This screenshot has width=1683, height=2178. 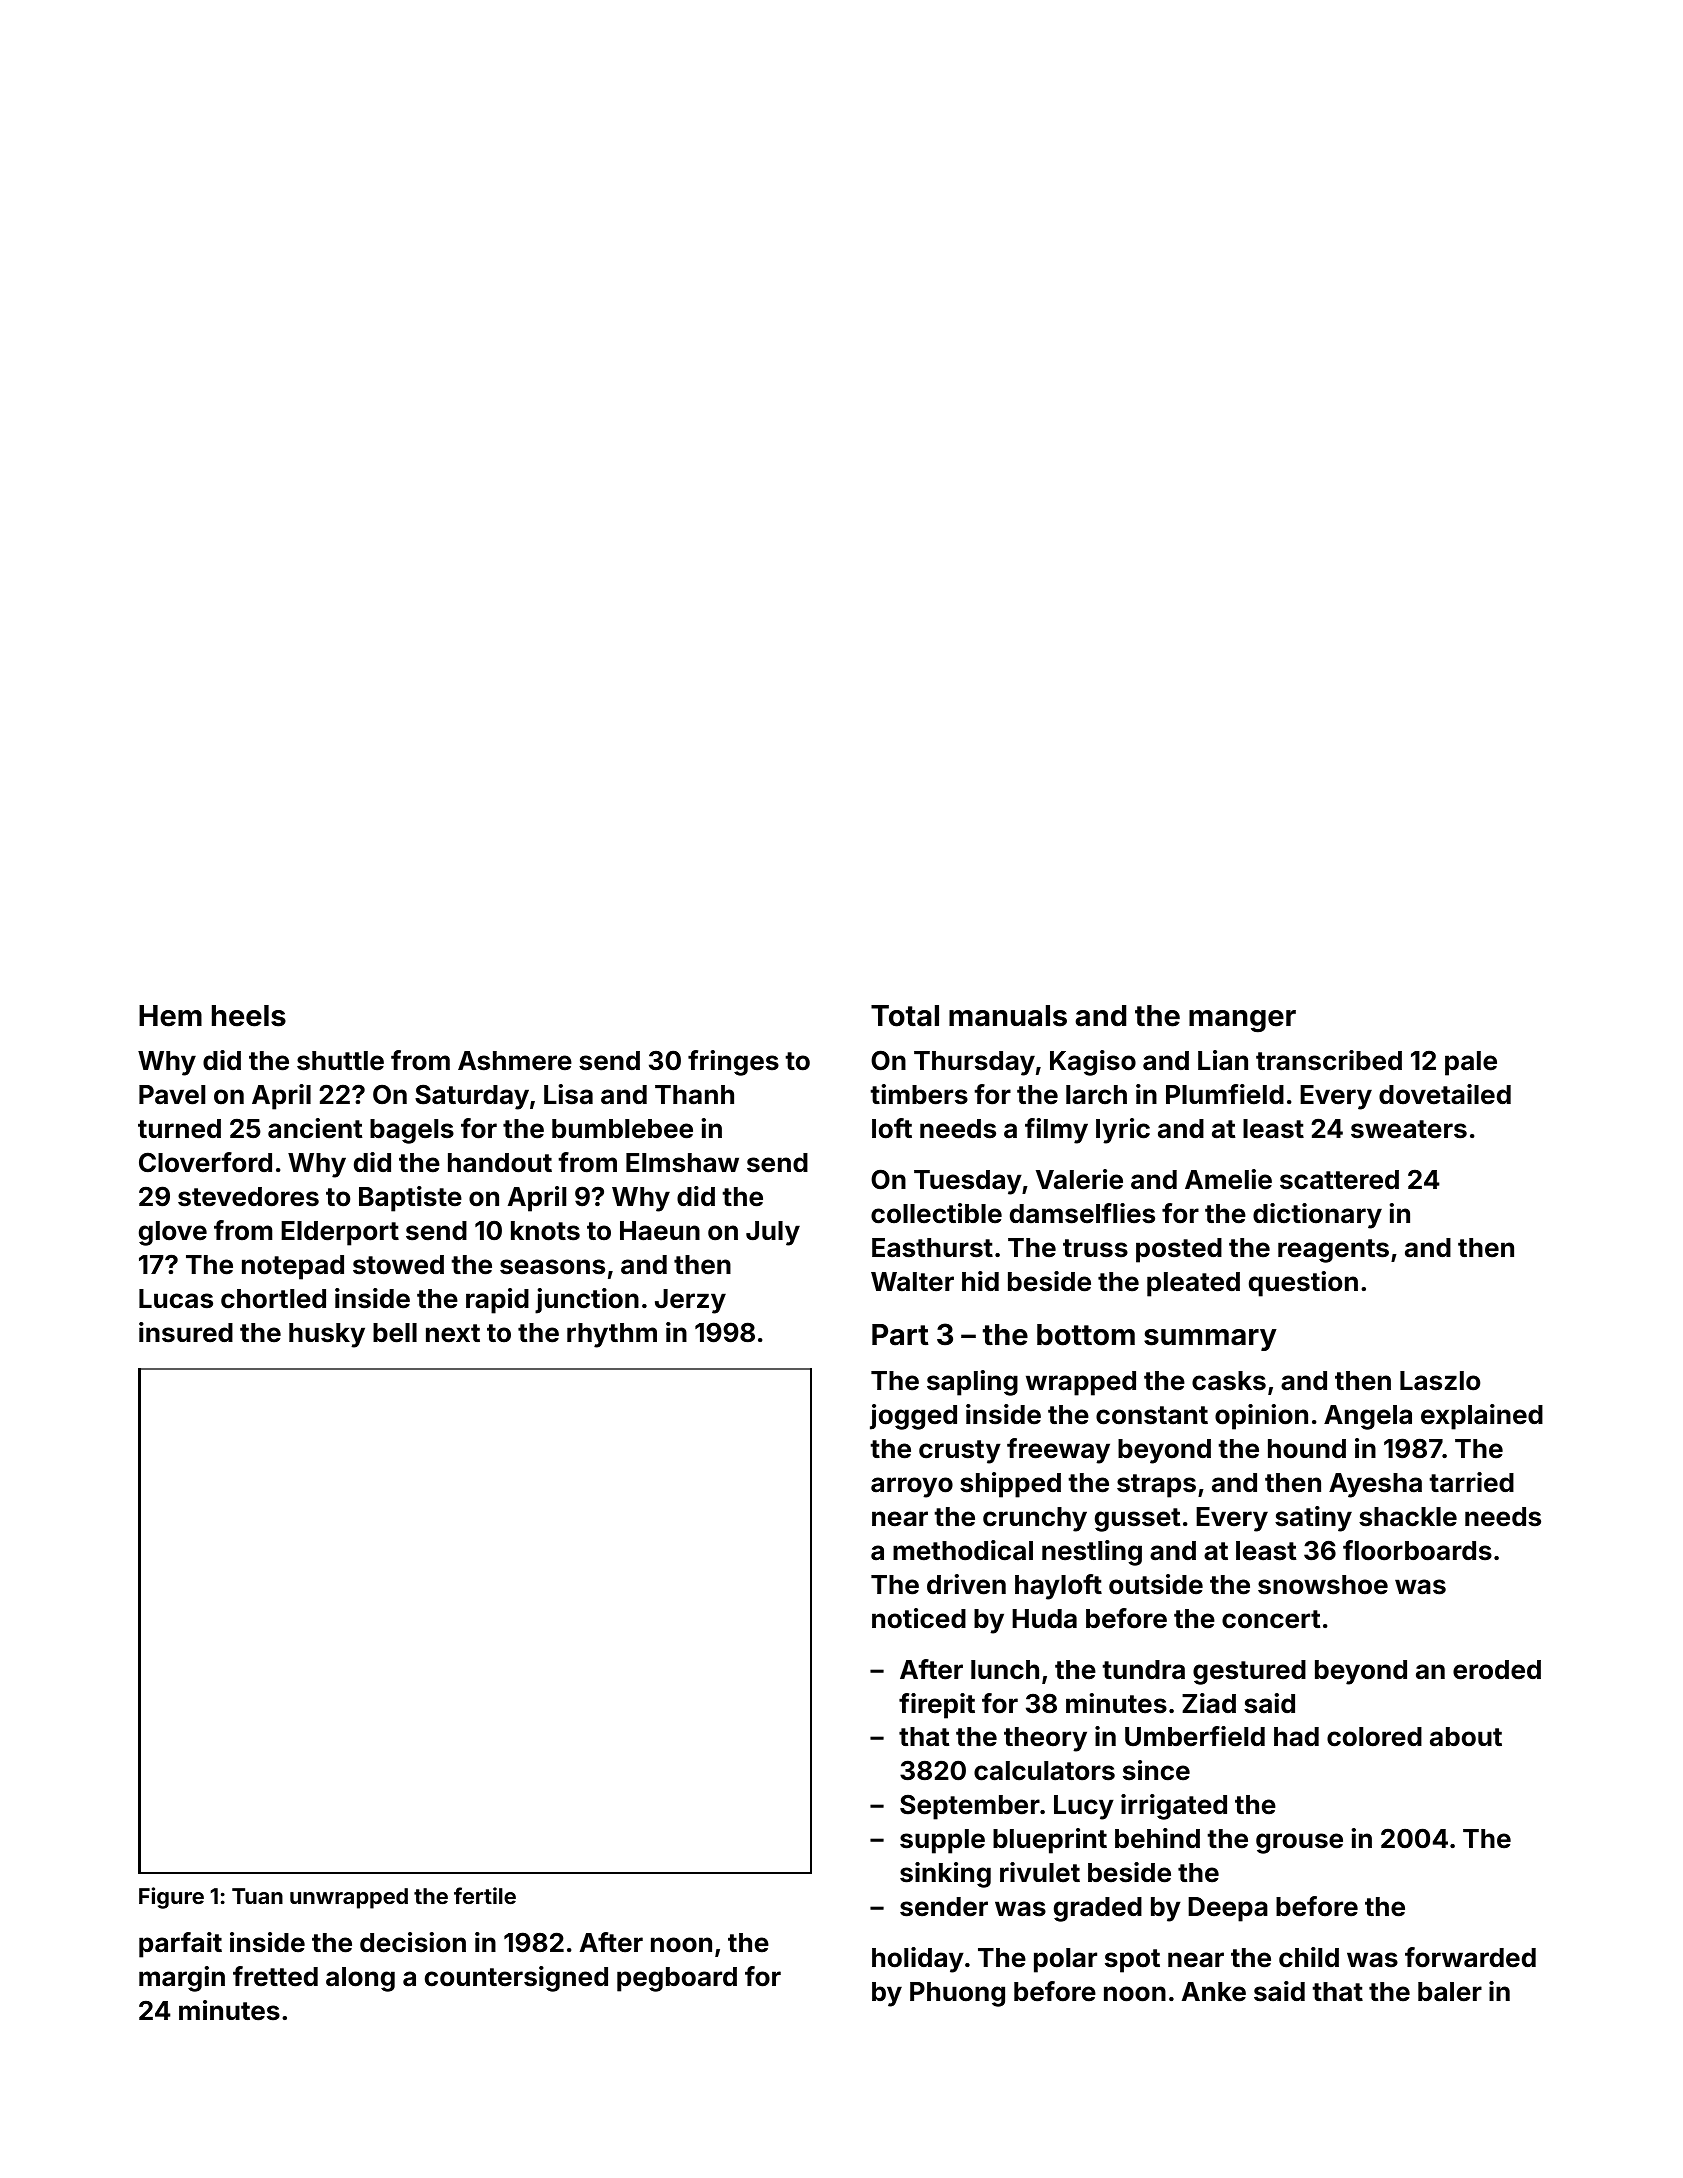 What do you see at coordinates (453, 1333) in the screenshot?
I see `next` at bounding box center [453, 1333].
